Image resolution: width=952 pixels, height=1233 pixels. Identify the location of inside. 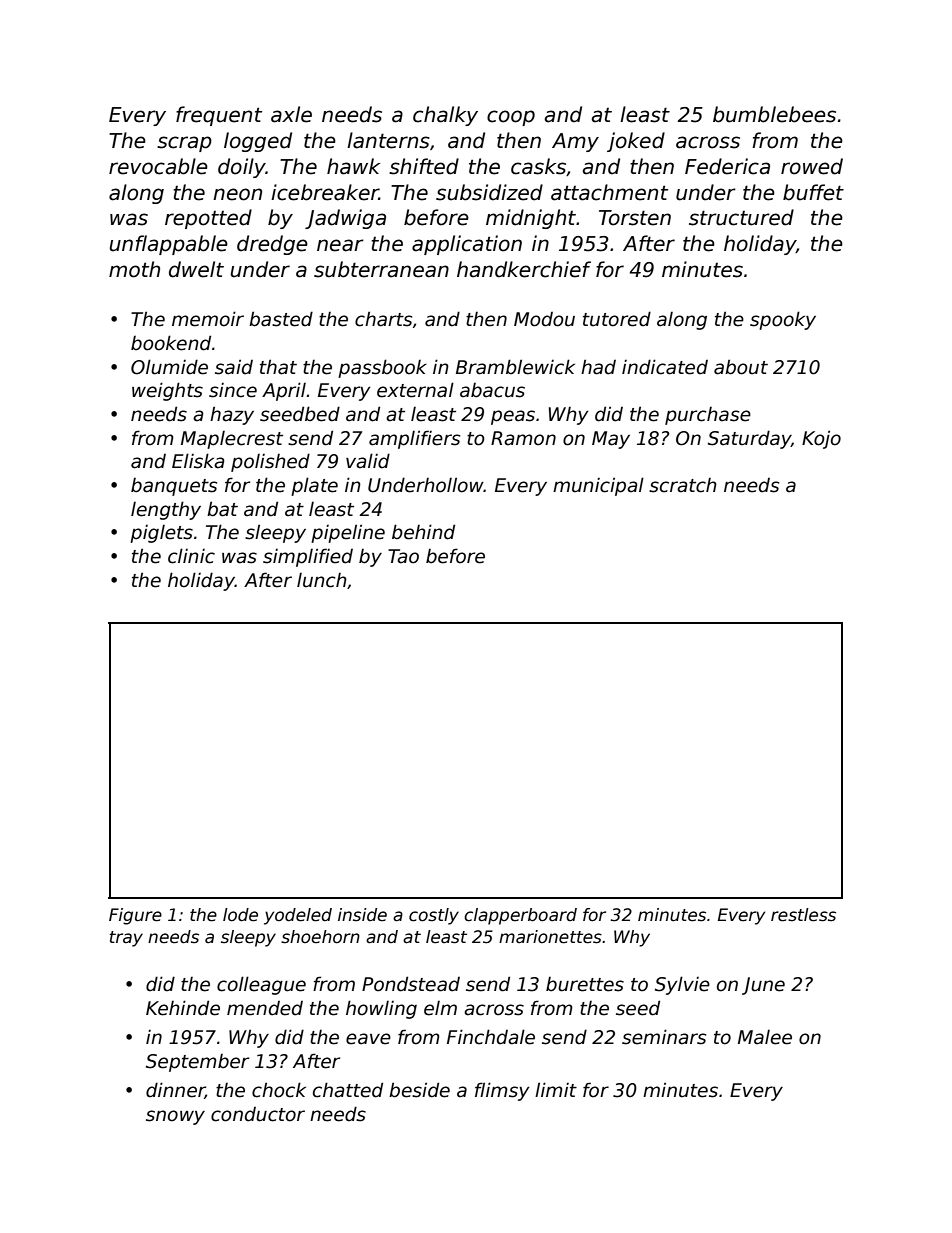
(362, 915).
